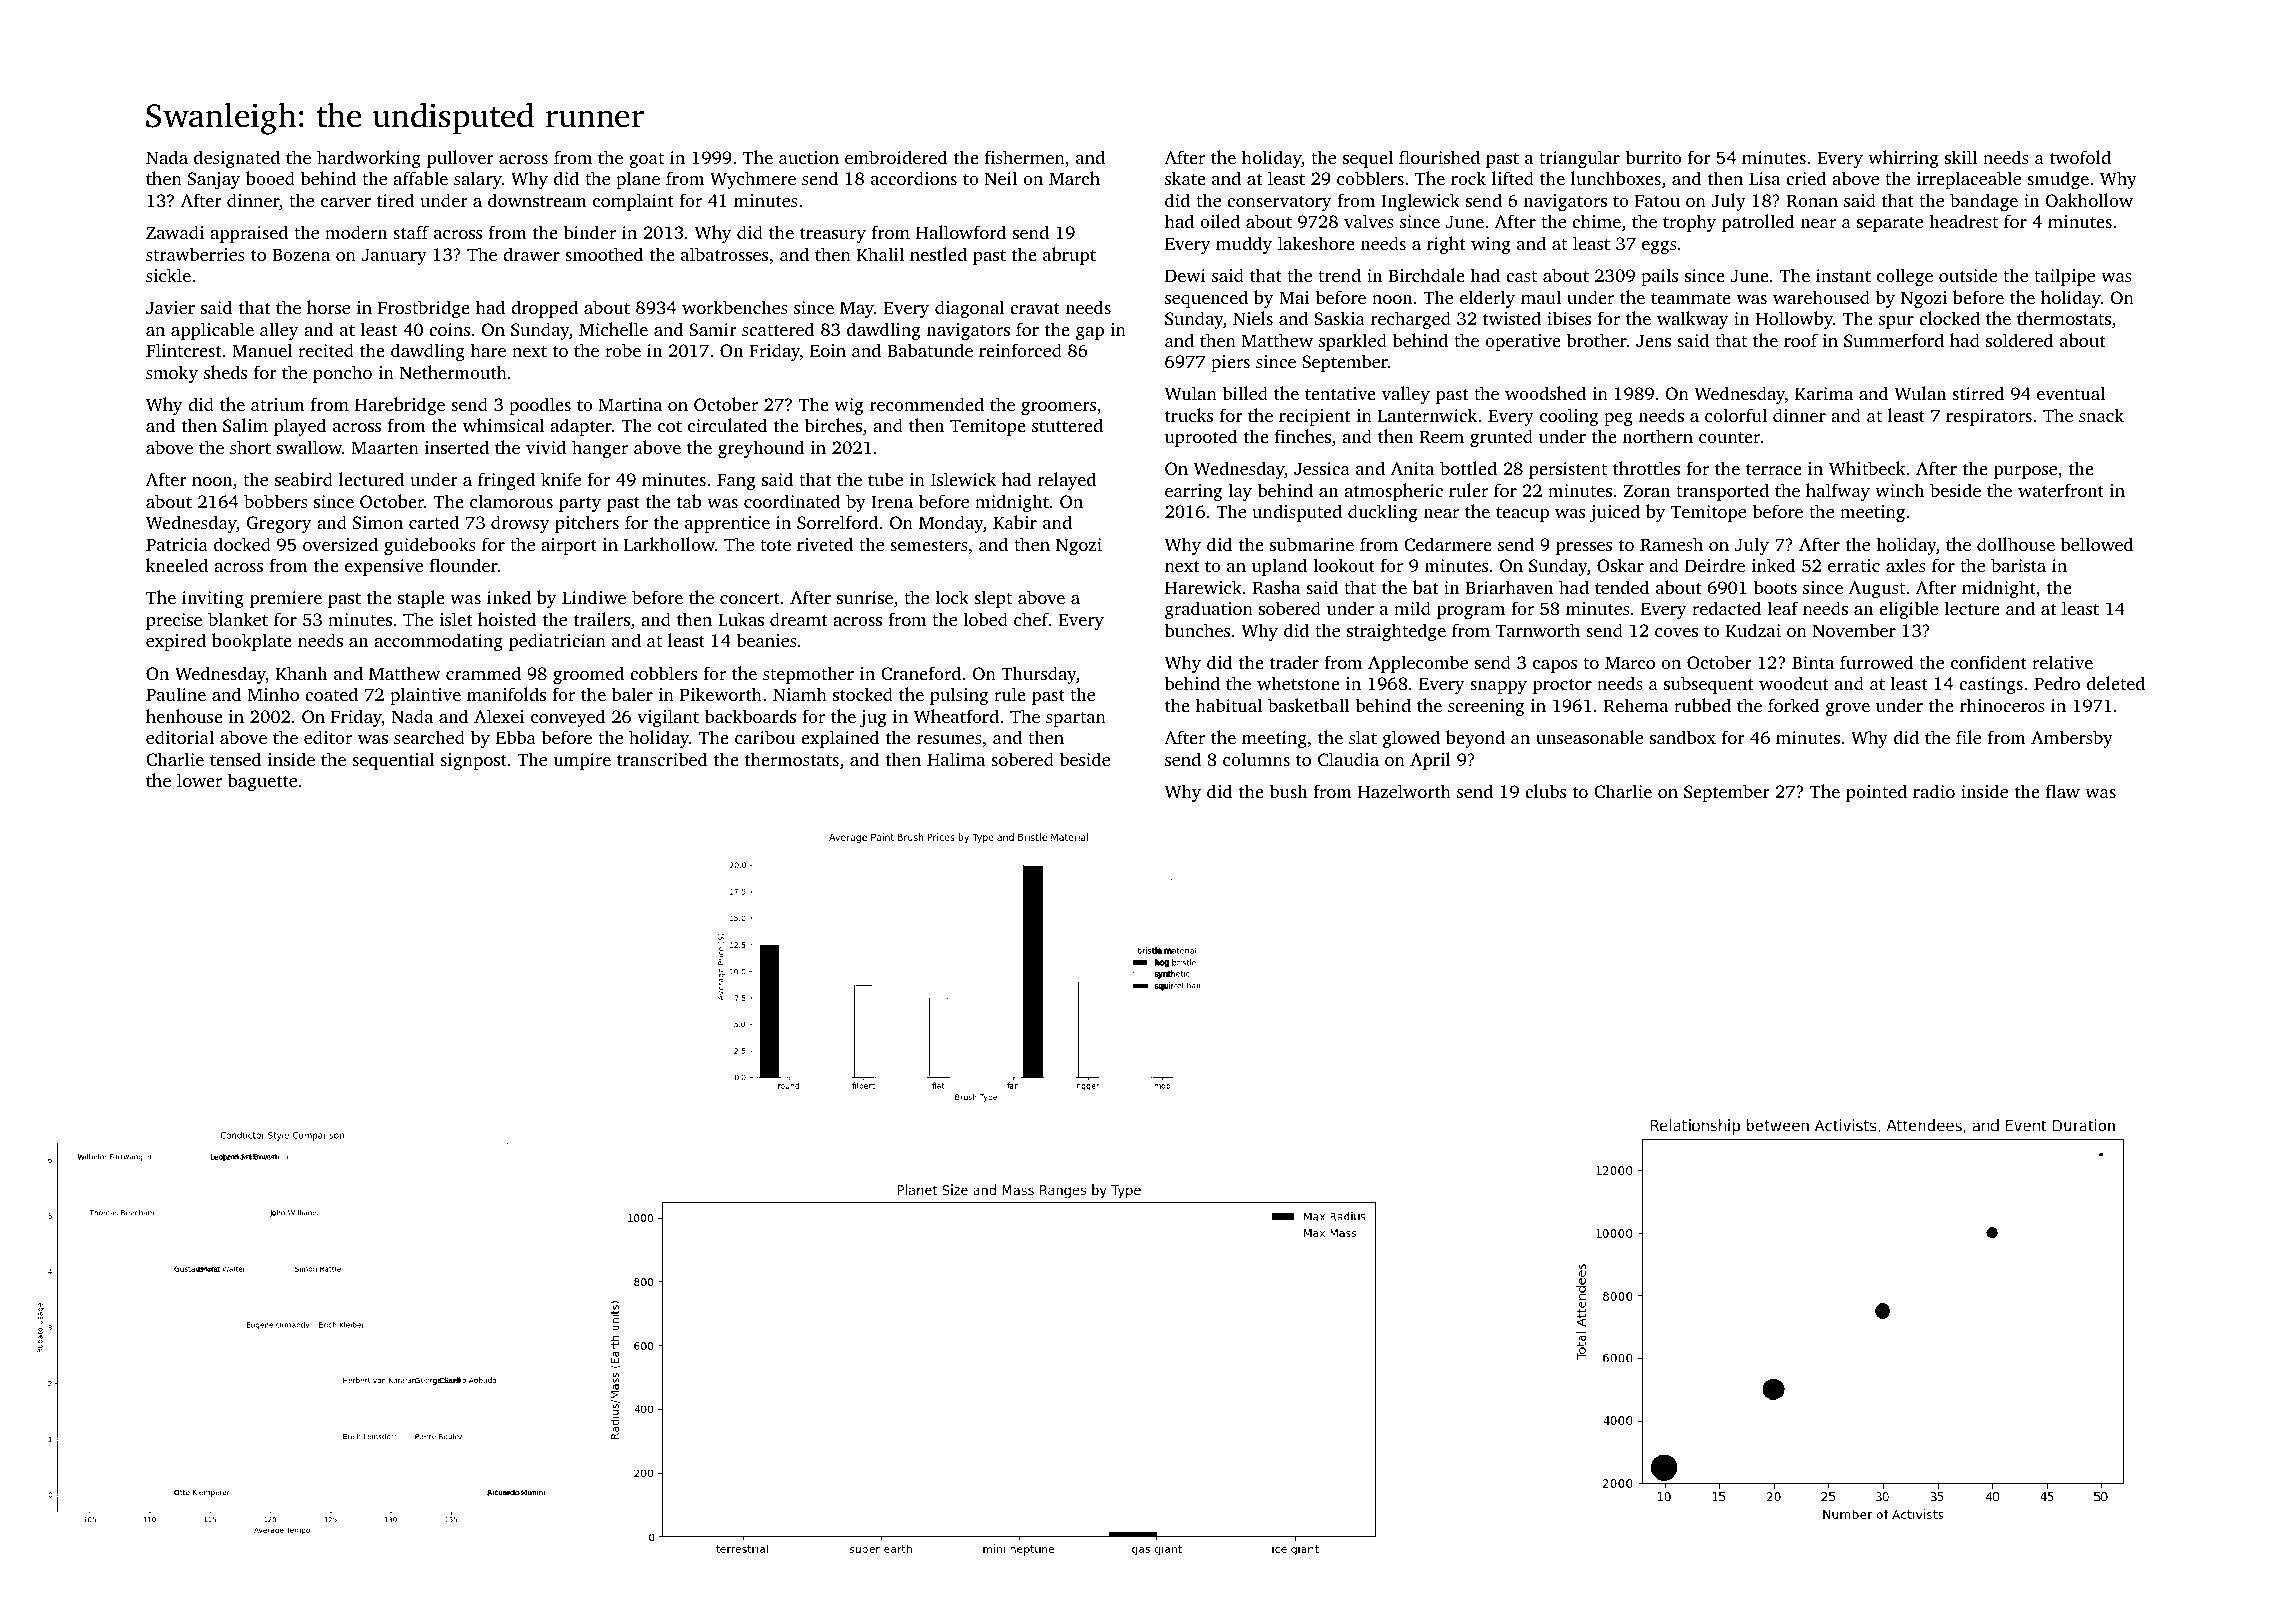  What do you see at coordinates (2080, 157) in the screenshot?
I see `twofold` at bounding box center [2080, 157].
